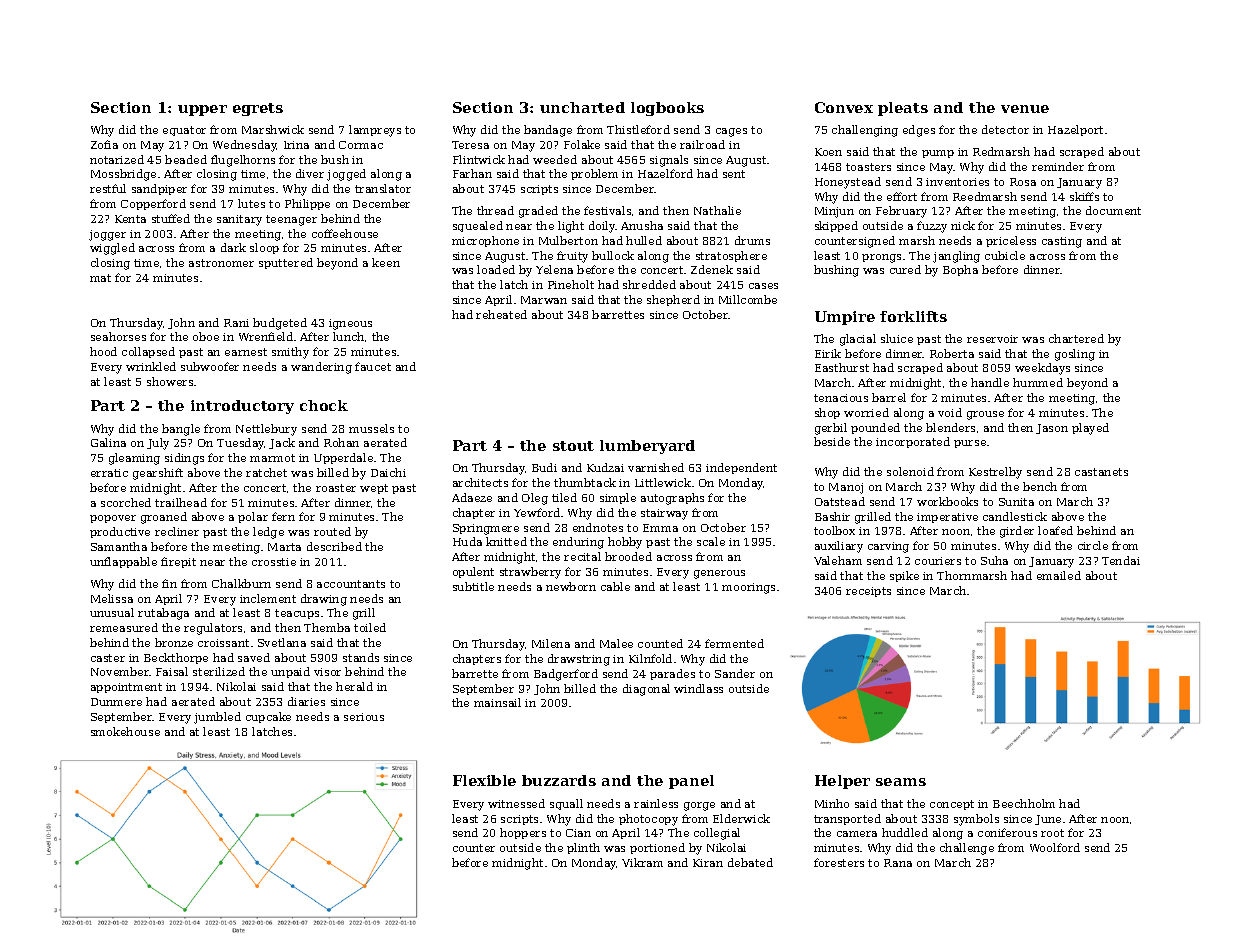 This screenshot has height=952, width=1233. I want to click on Flexible, so click(484, 780).
